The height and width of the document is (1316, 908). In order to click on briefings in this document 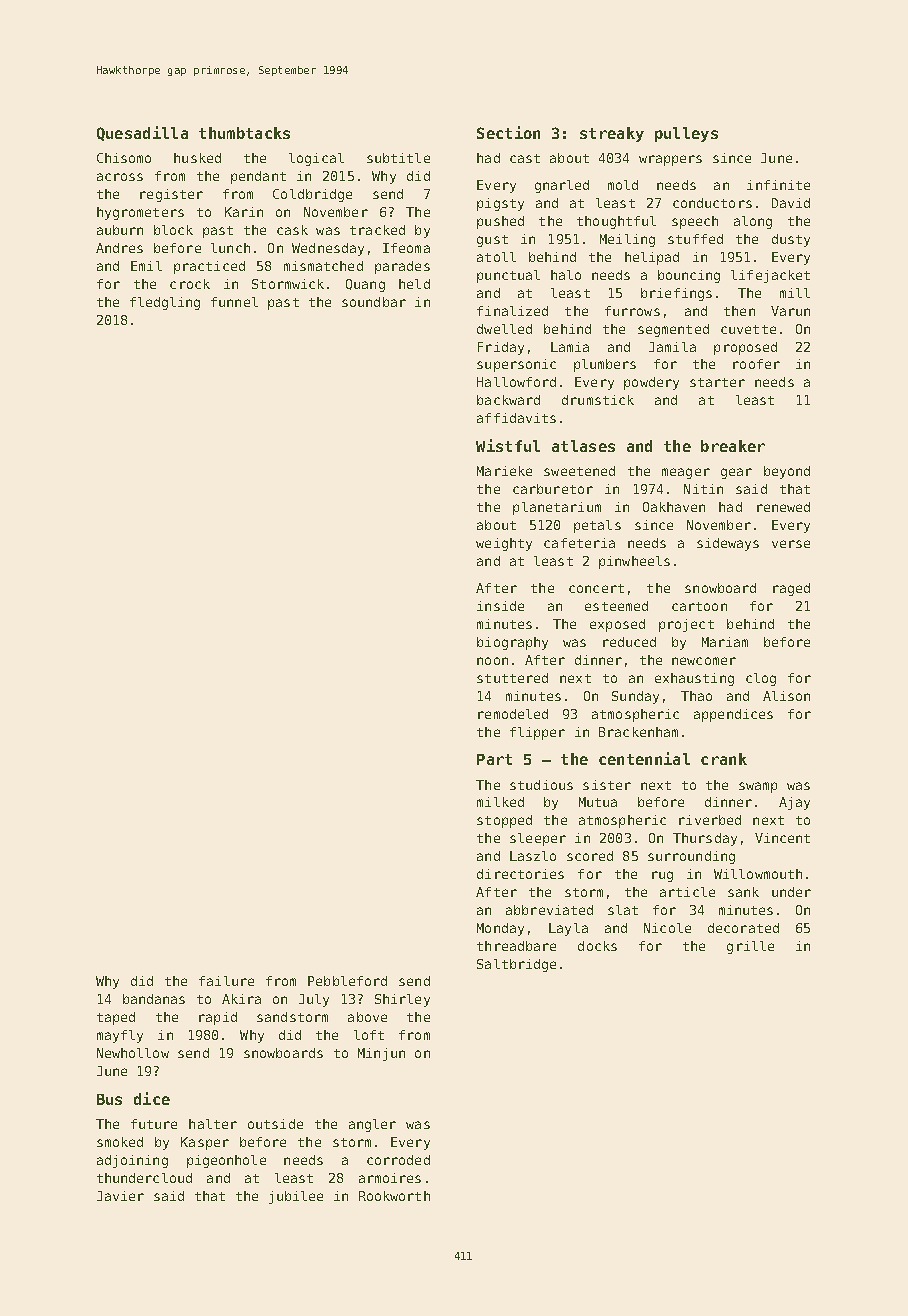, I will do `click(676, 294)`.
